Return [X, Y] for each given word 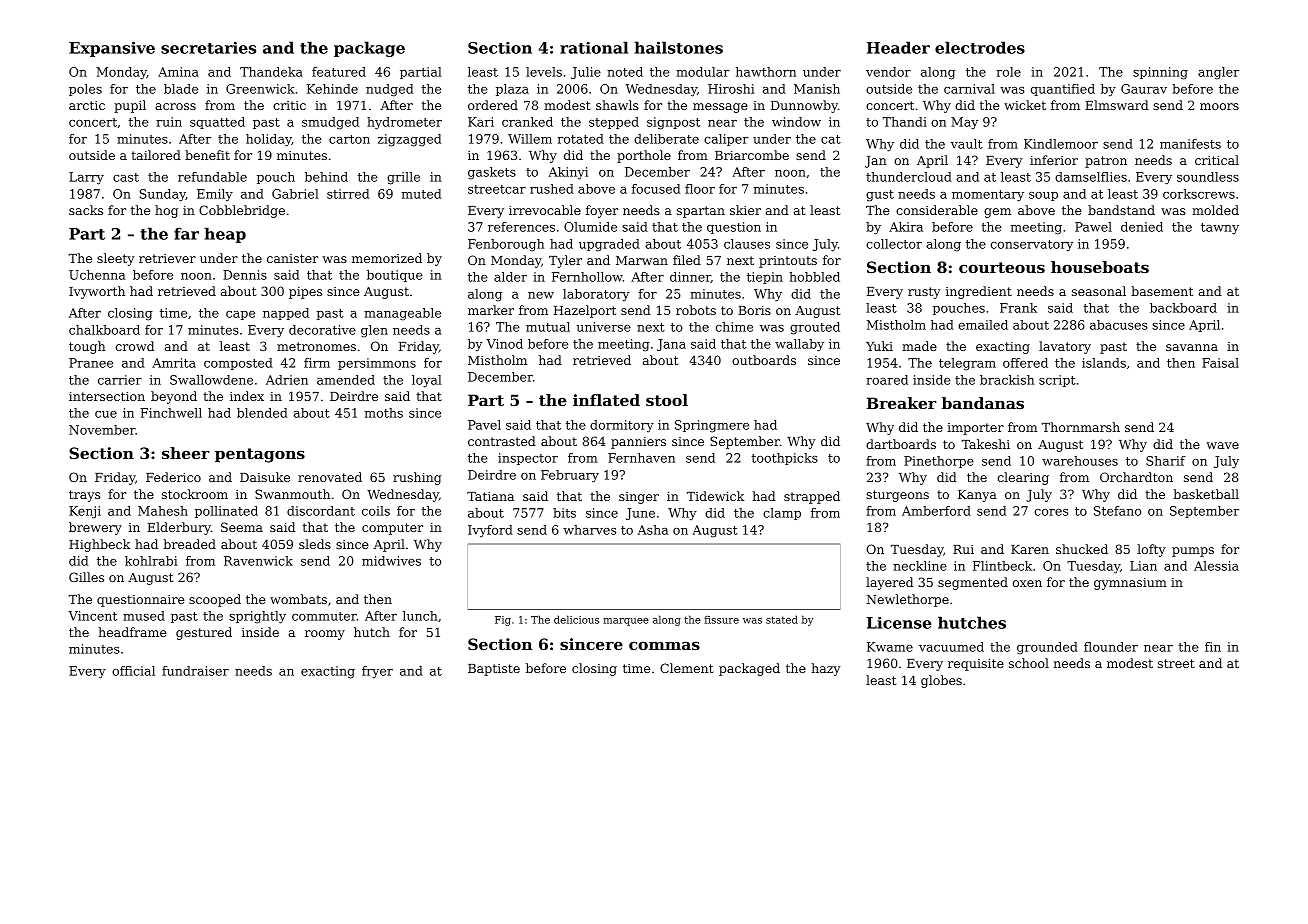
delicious [576, 619]
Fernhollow [587, 277]
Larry [86, 178]
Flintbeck [1002, 566]
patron [1106, 162]
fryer [377, 672]
